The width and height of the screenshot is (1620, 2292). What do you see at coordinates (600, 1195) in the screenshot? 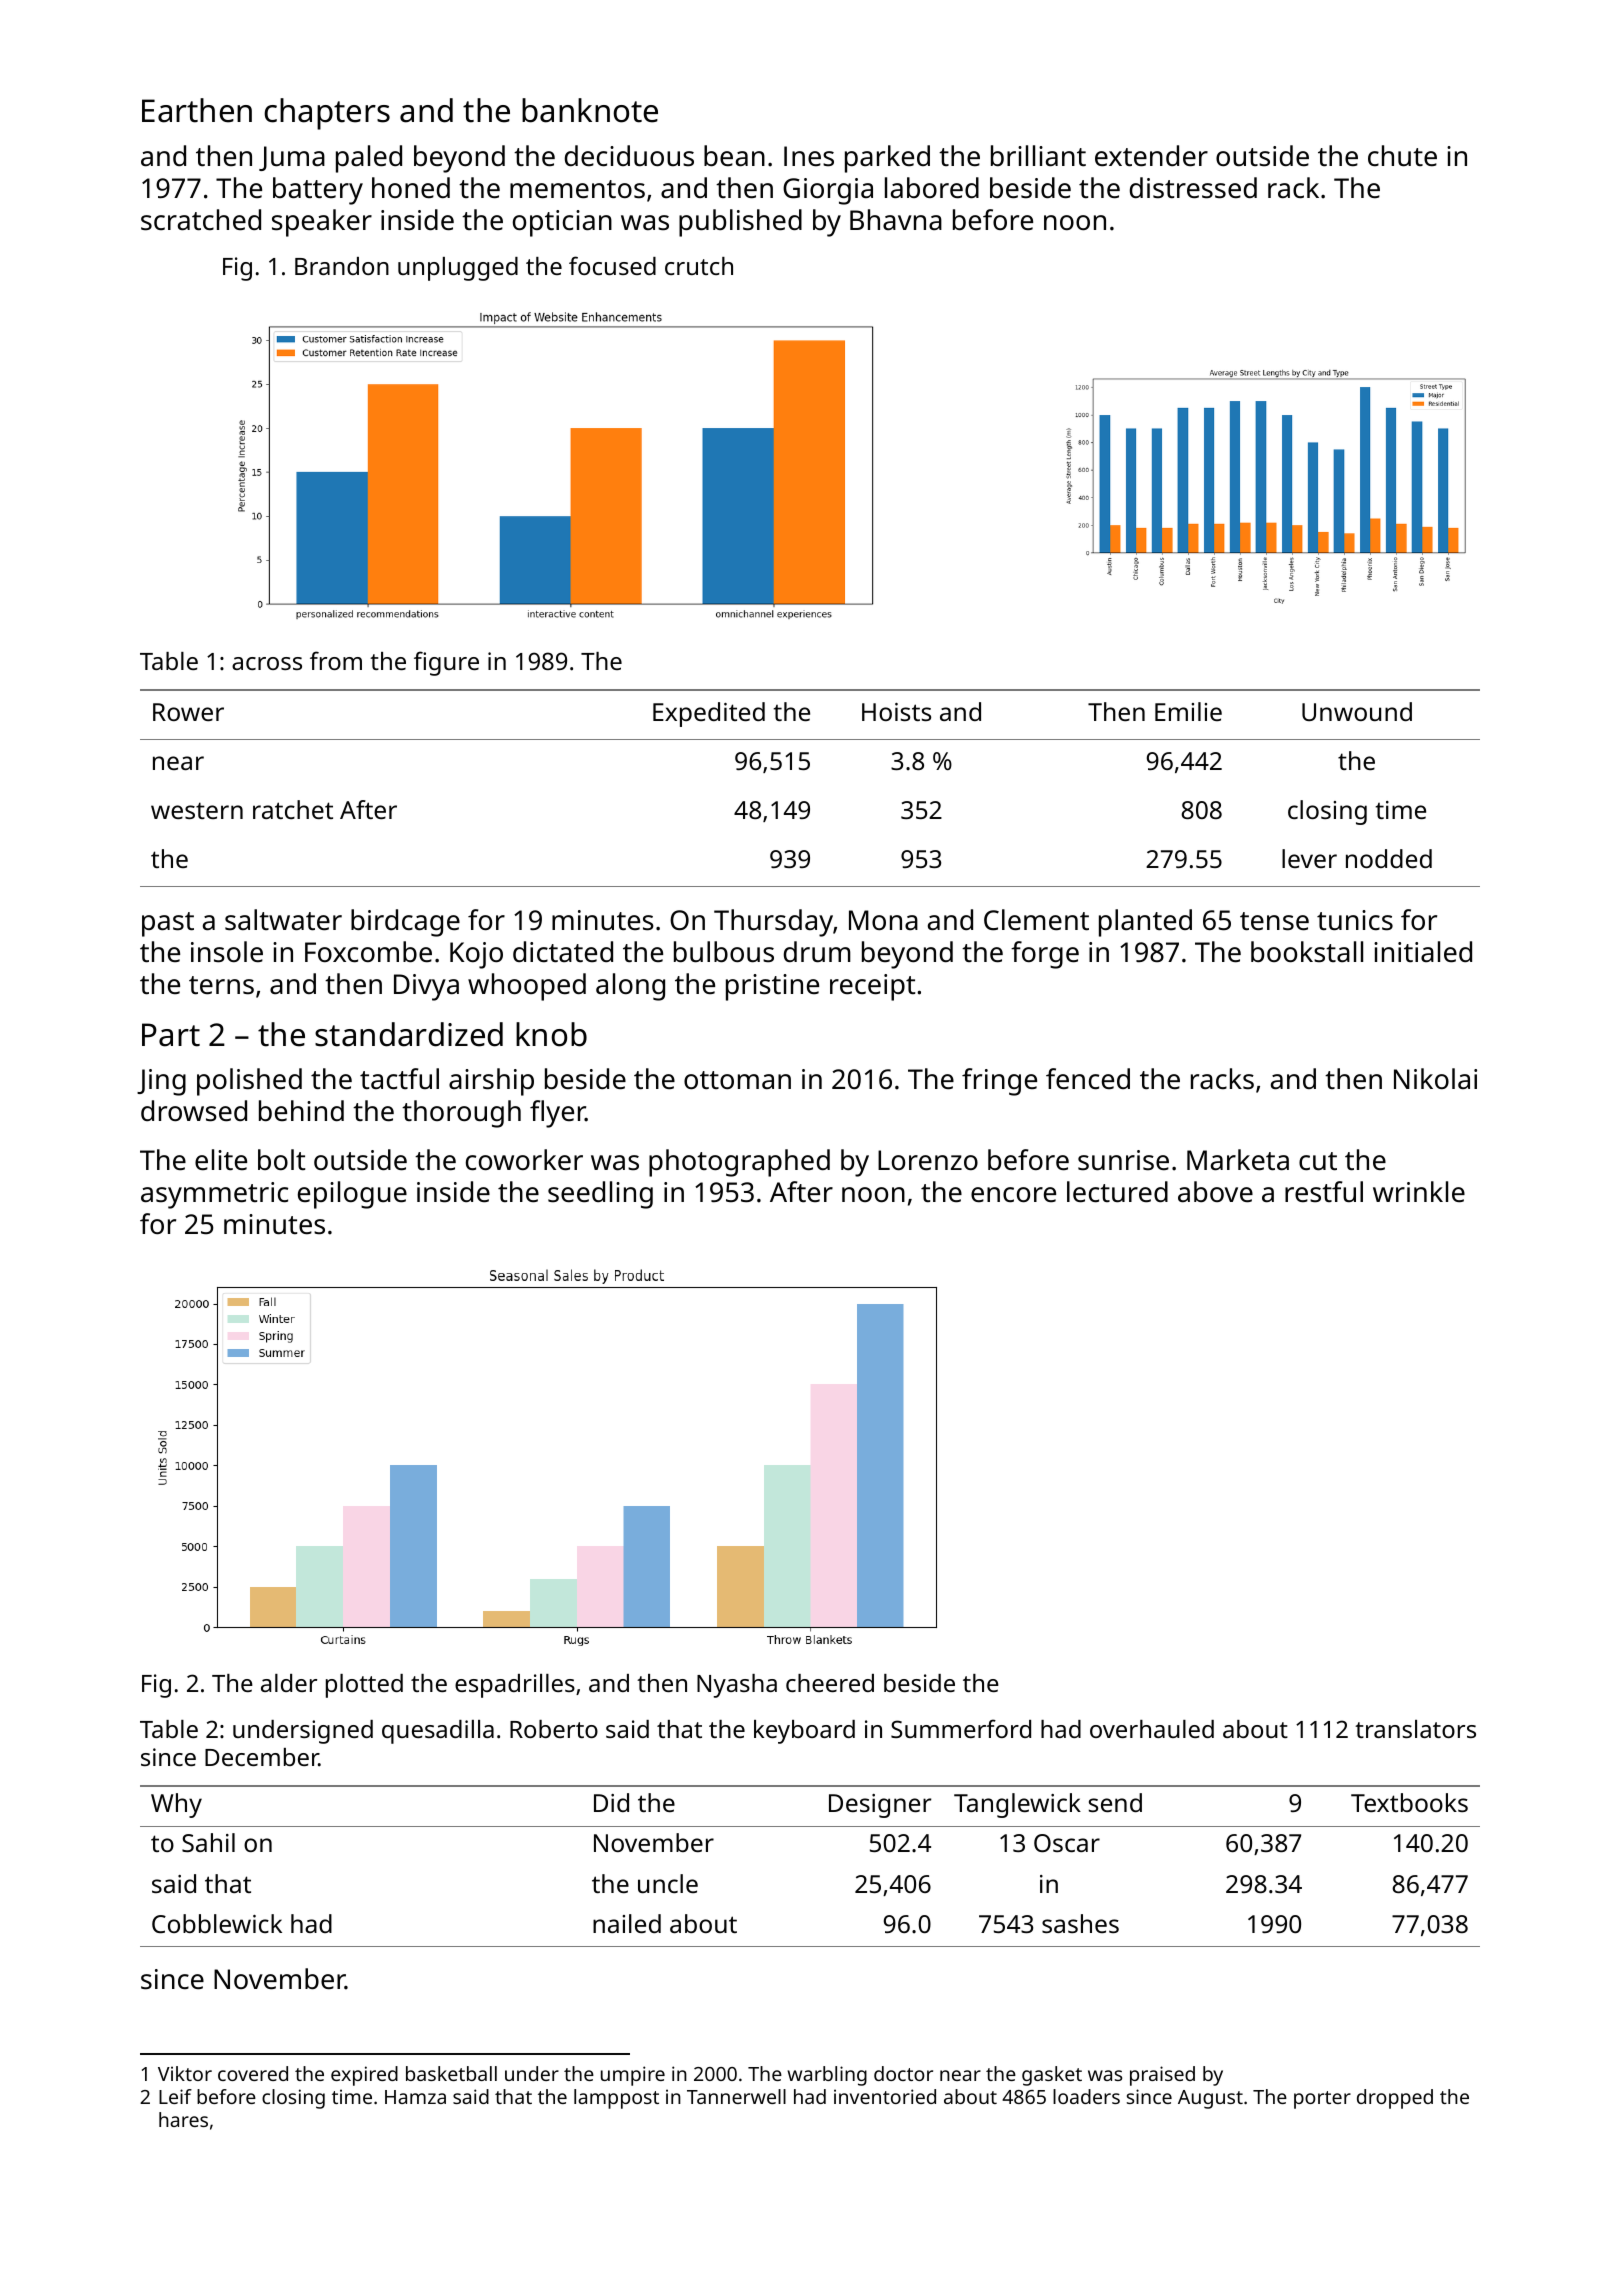
I see `seedling` at bounding box center [600, 1195].
